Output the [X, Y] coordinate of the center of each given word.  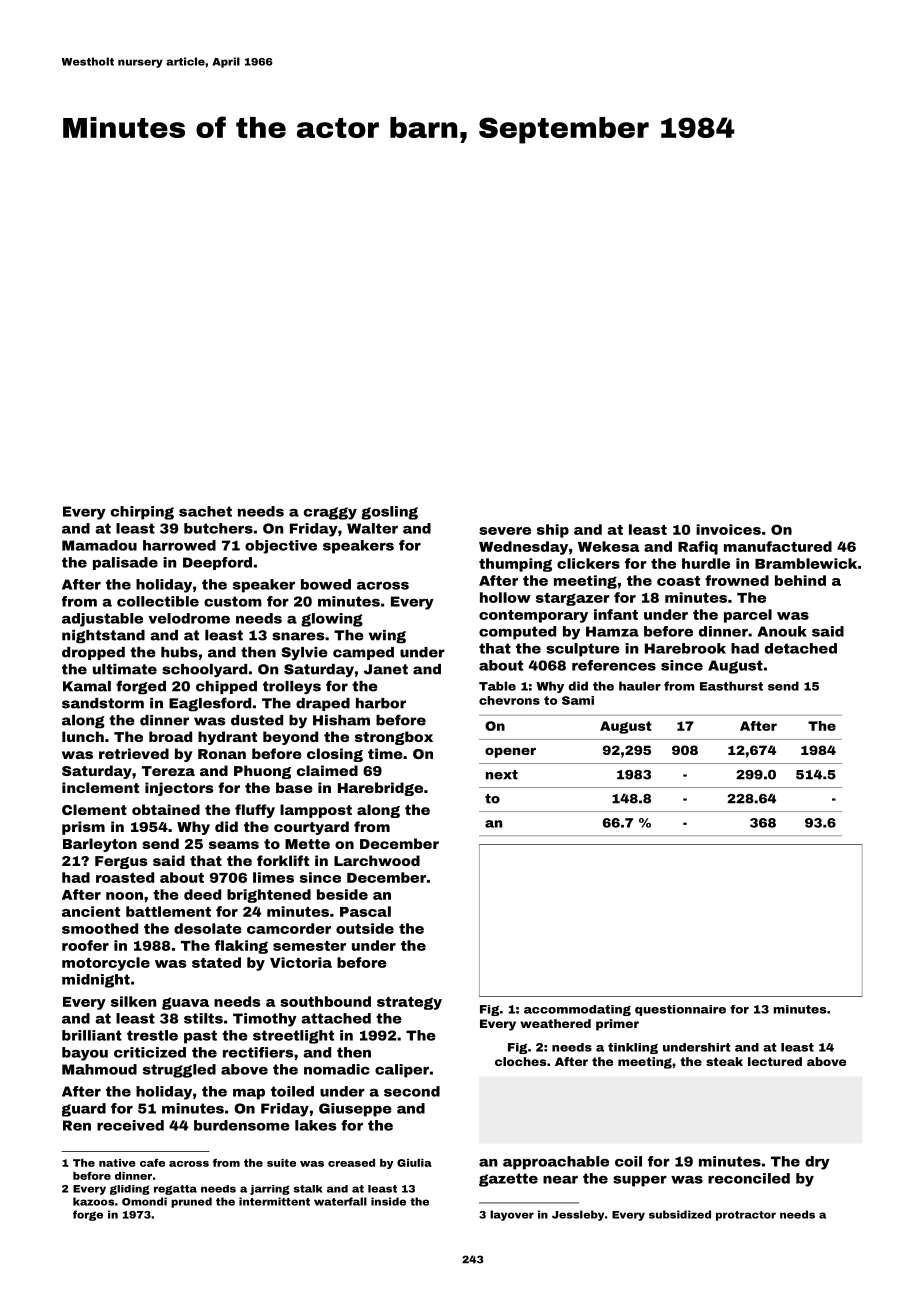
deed [202, 894]
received [130, 1125]
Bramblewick [806, 563]
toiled [292, 1091]
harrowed [179, 545]
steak [724, 1061]
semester [309, 946]
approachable [556, 1163]
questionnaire [680, 1010]
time [385, 753]
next [502, 775]
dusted [257, 720]
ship [553, 531]
